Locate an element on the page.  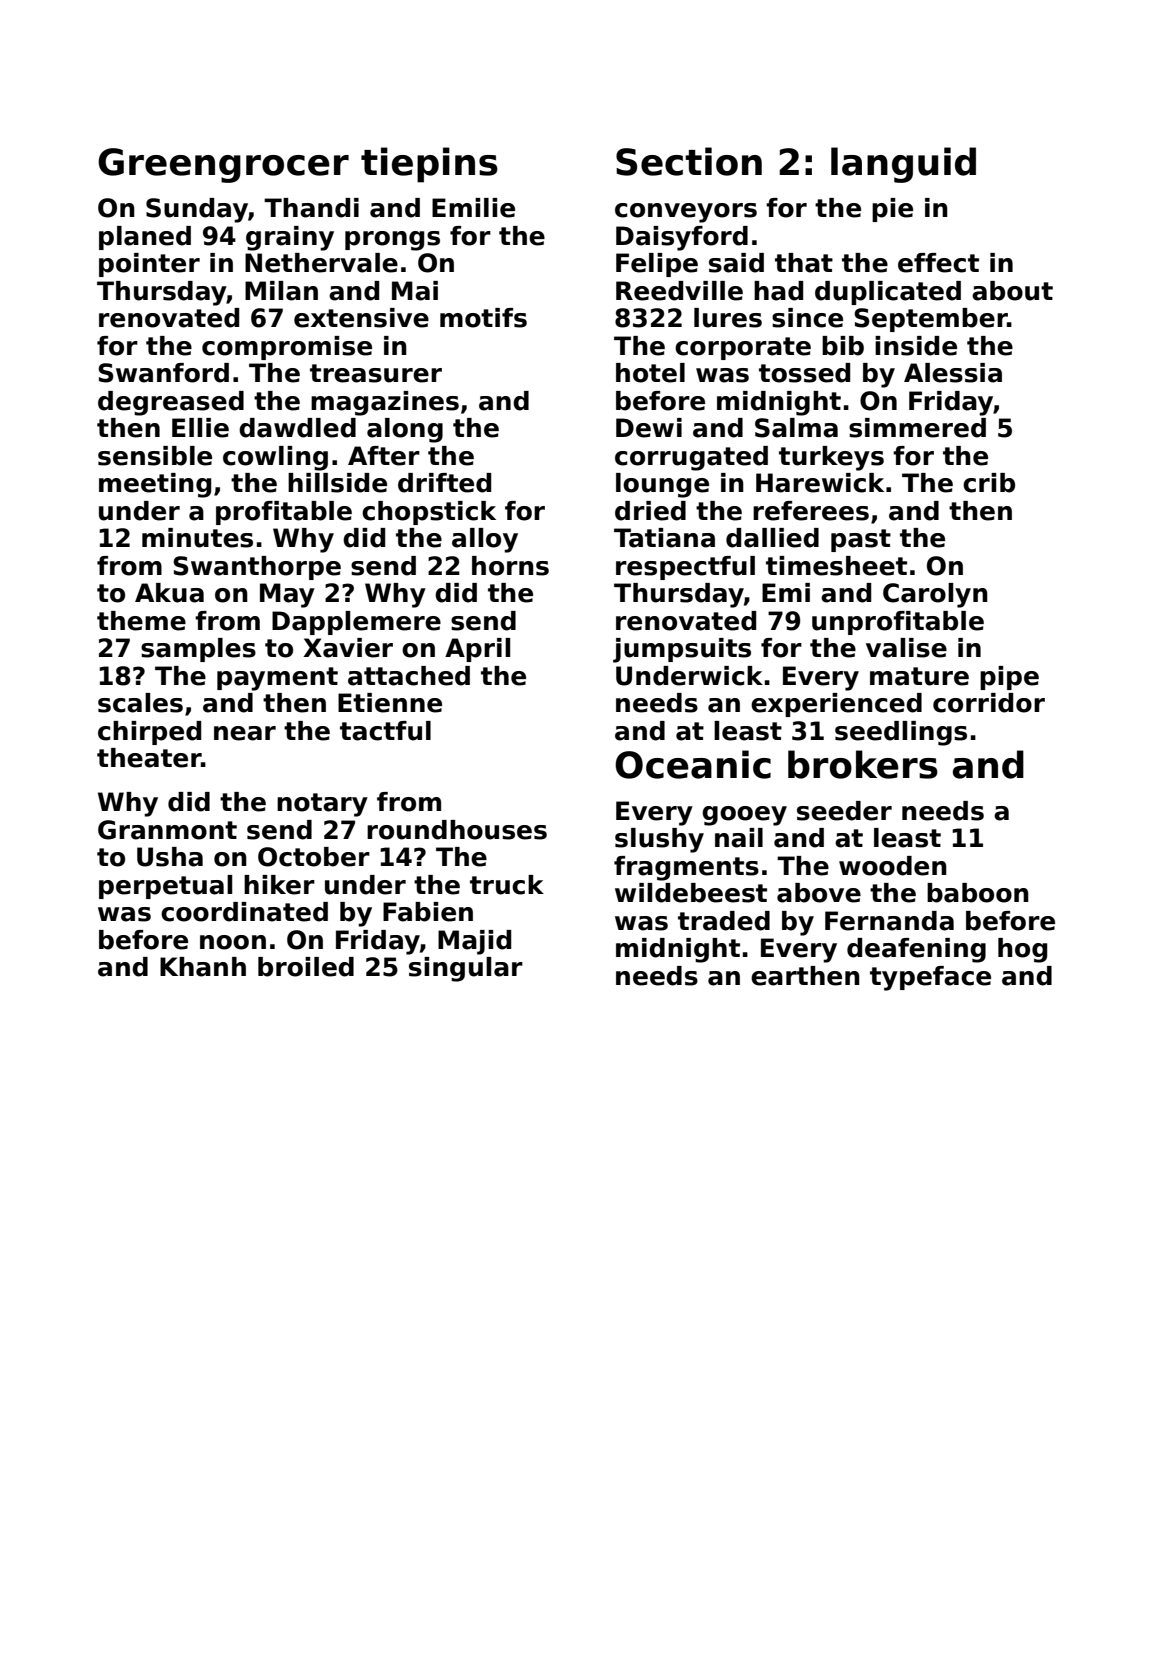
Section is located at coordinates (689, 161).
